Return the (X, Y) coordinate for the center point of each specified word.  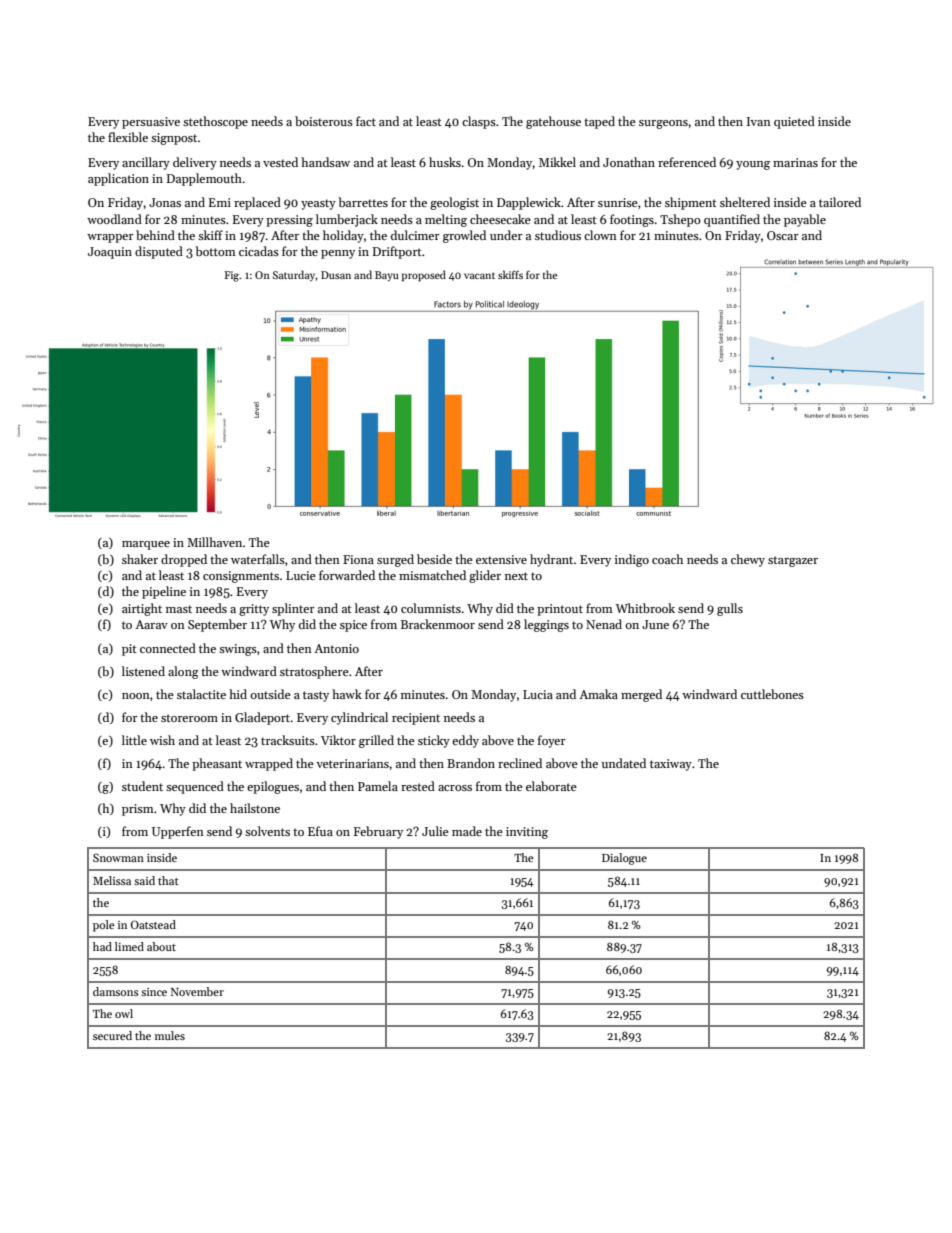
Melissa (112, 880)
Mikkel (557, 162)
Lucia (538, 694)
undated (624, 763)
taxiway (671, 765)
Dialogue (624, 859)
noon (136, 696)
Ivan (759, 121)
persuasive (151, 123)
